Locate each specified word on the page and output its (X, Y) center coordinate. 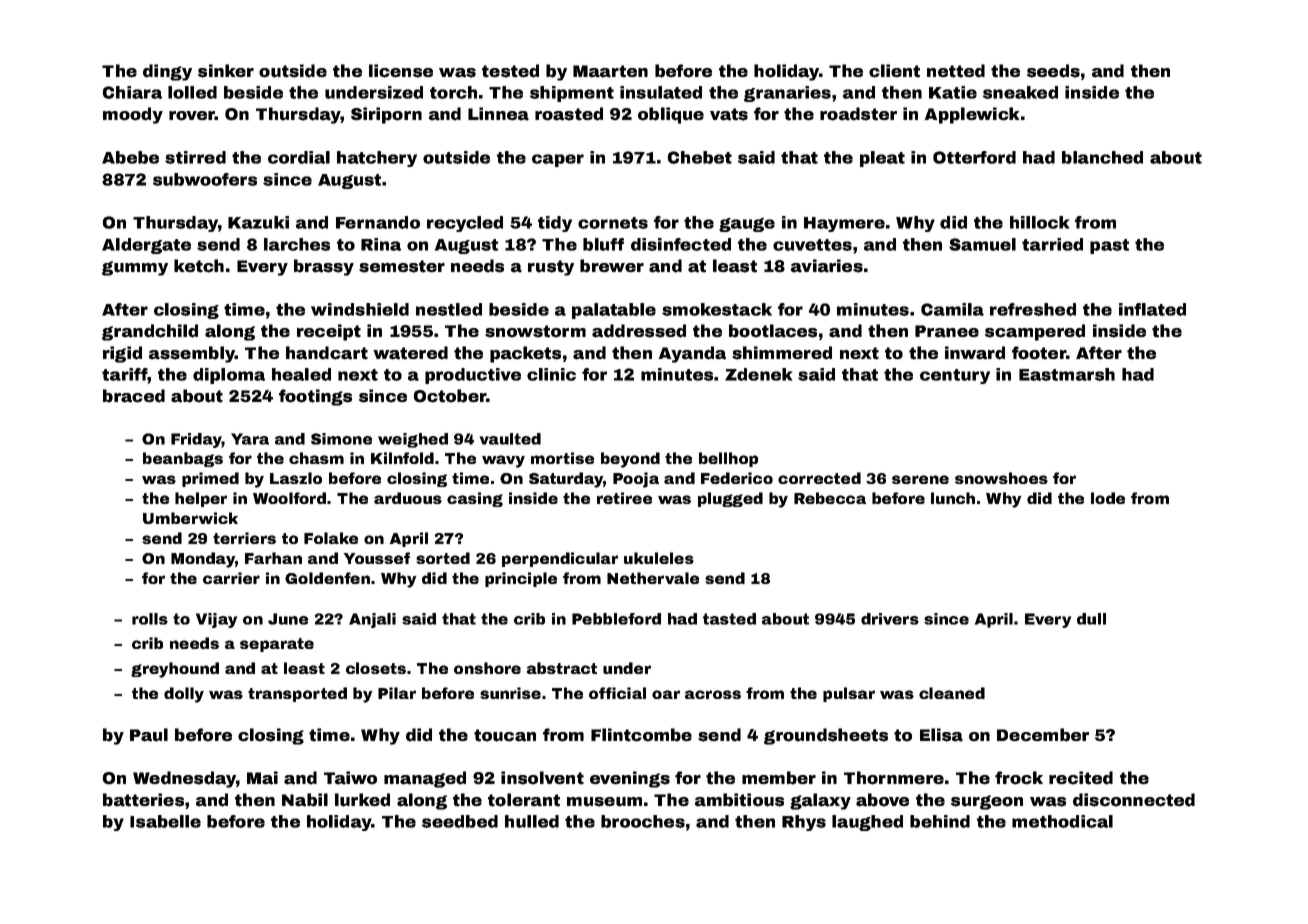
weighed (413, 440)
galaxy (820, 801)
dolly (184, 695)
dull (1091, 619)
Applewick (971, 115)
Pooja (636, 480)
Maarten (610, 71)
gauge (747, 225)
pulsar (849, 694)
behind (940, 821)
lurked (362, 800)
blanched (1102, 157)
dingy (167, 72)
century (955, 376)
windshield (360, 309)
